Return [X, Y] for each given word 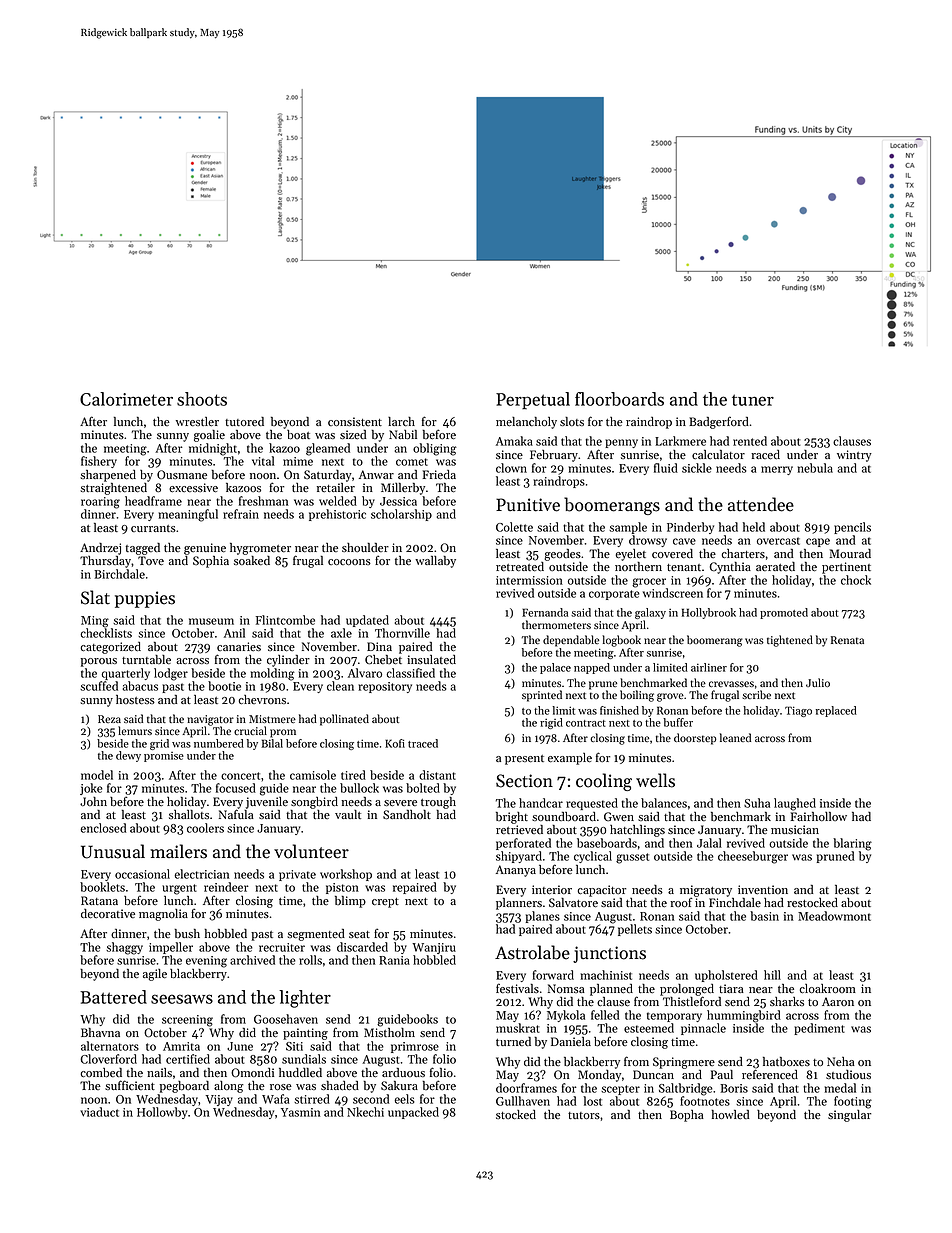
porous [99, 662]
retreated [520, 567]
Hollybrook [709, 613]
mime [298, 461]
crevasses [731, 684]
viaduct [99, 1112]
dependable [571, 641]
